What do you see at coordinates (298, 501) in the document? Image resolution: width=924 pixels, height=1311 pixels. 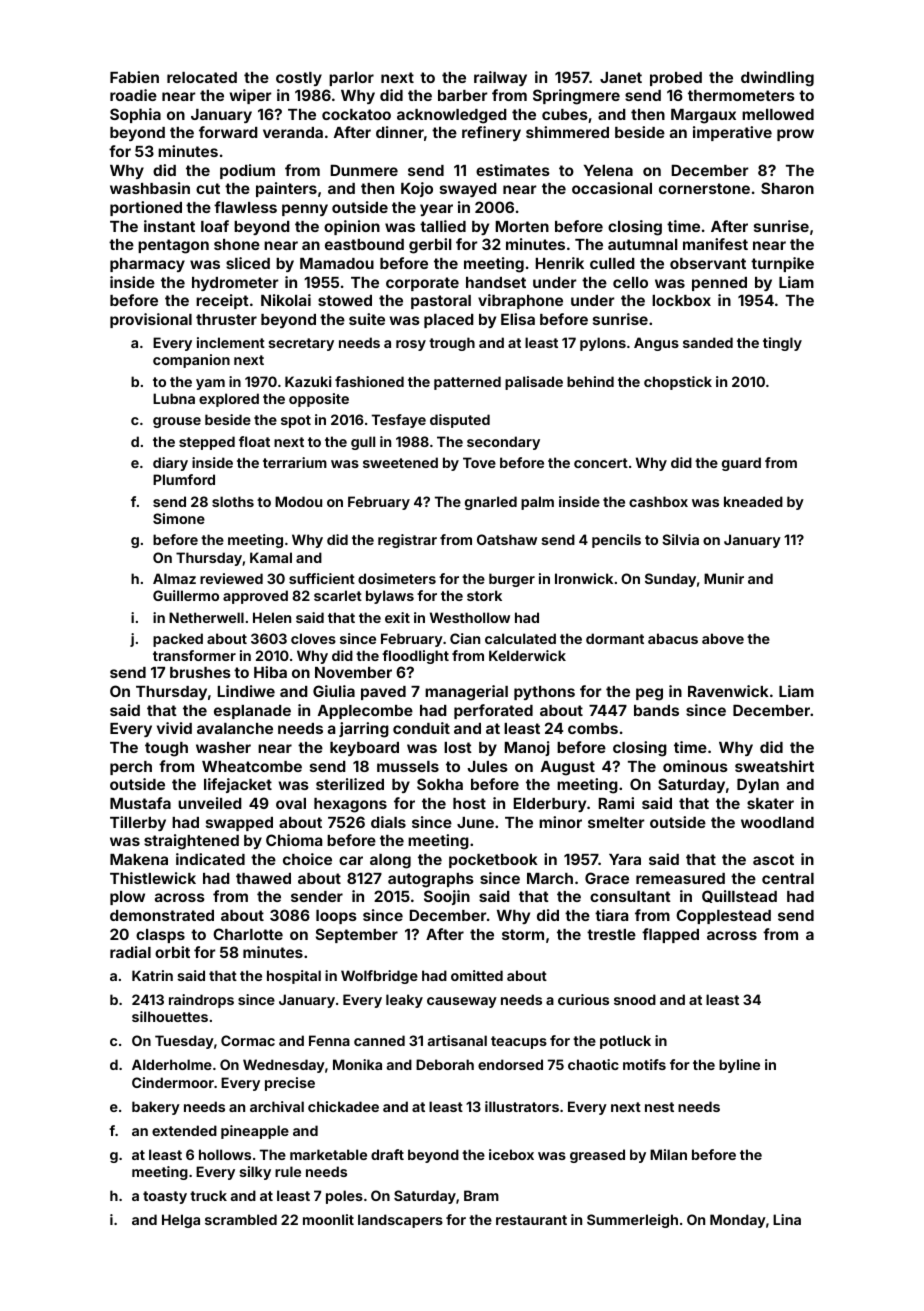 I see `Modou` at bounding box center [298, 501].
